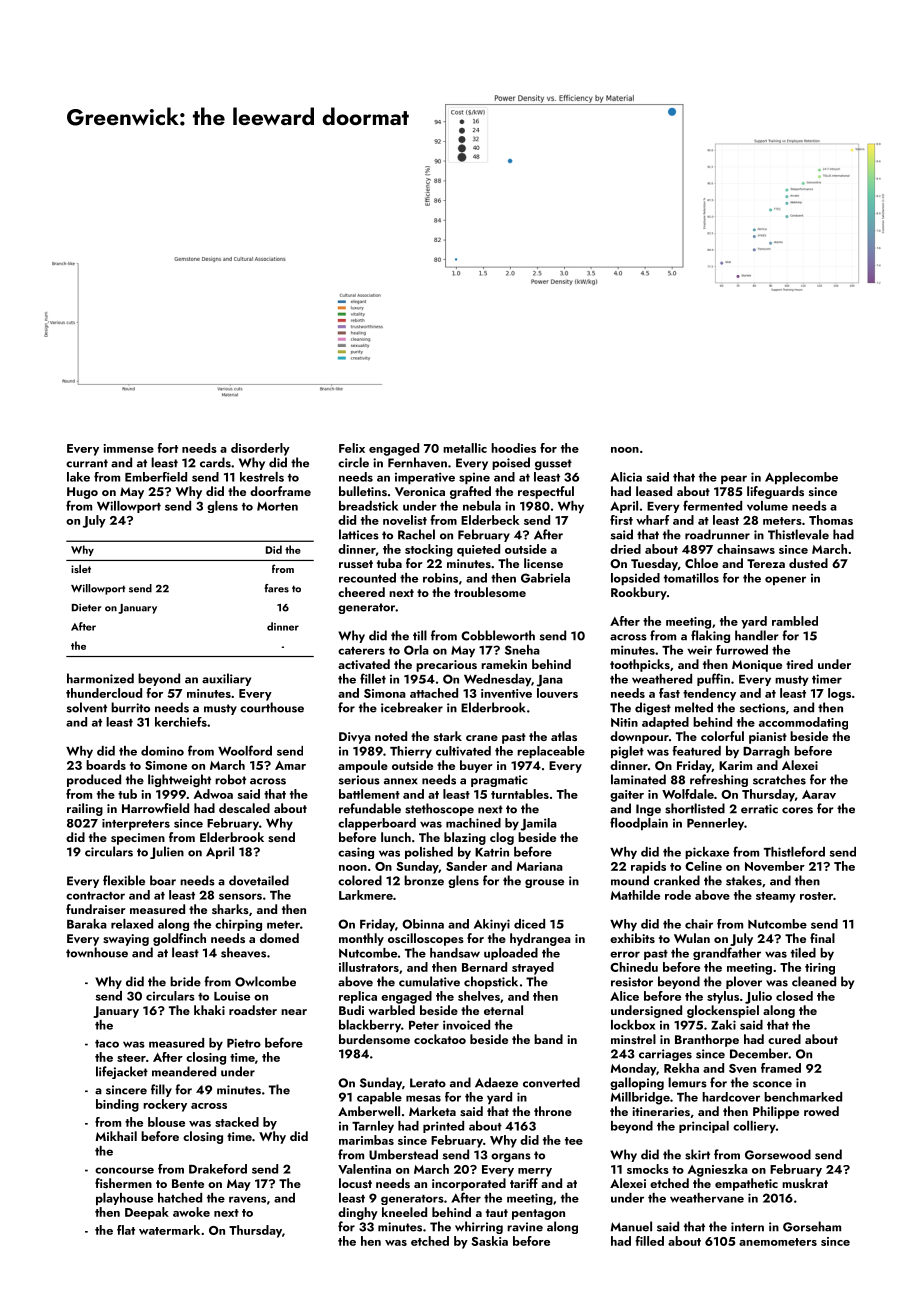 The image size is (924, 1308). I want to click on relaxed, so click(132, 924).
